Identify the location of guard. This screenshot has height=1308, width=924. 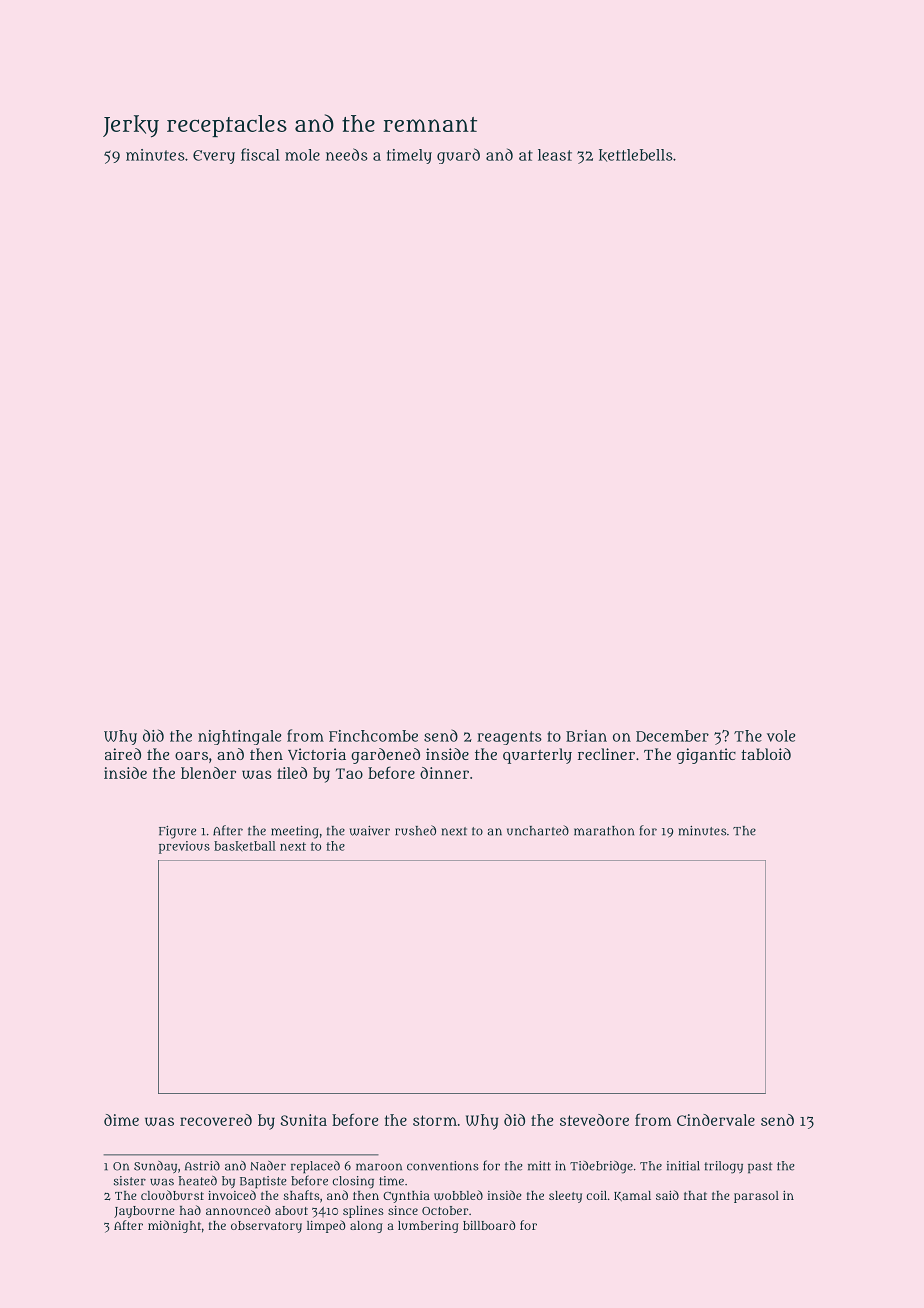
(458, 156).
